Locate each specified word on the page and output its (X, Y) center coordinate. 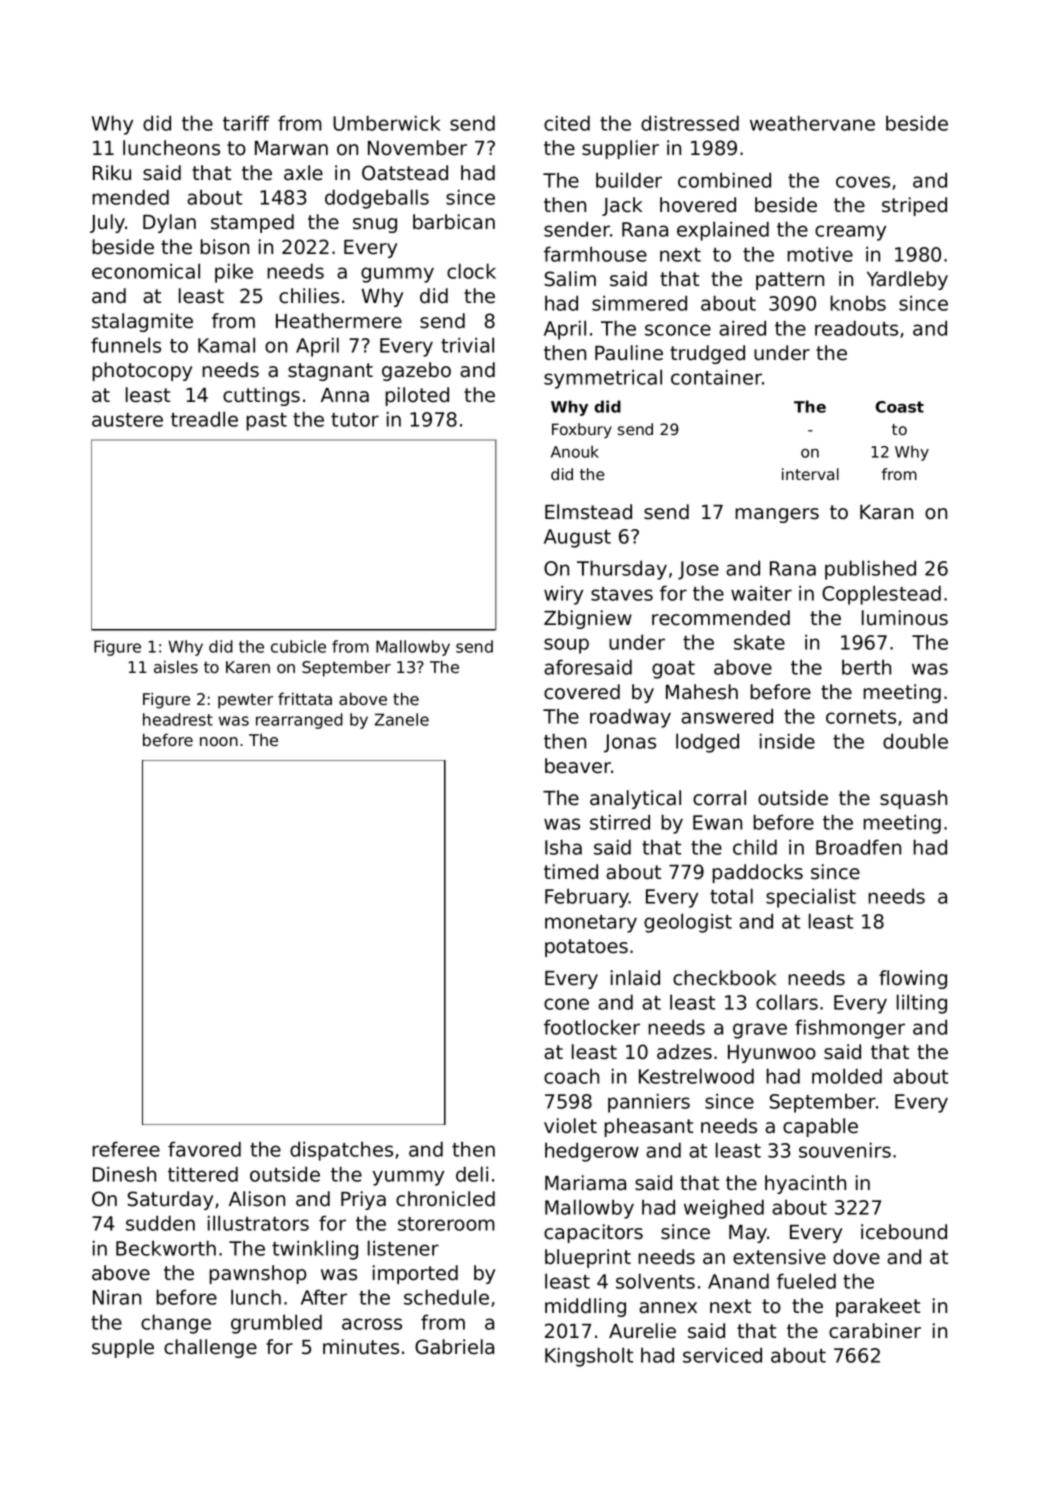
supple (123, 1348)
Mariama (585, 1183)
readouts (856, 328)
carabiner (875, 1331)
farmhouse (595, 254)
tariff (246, 123)
